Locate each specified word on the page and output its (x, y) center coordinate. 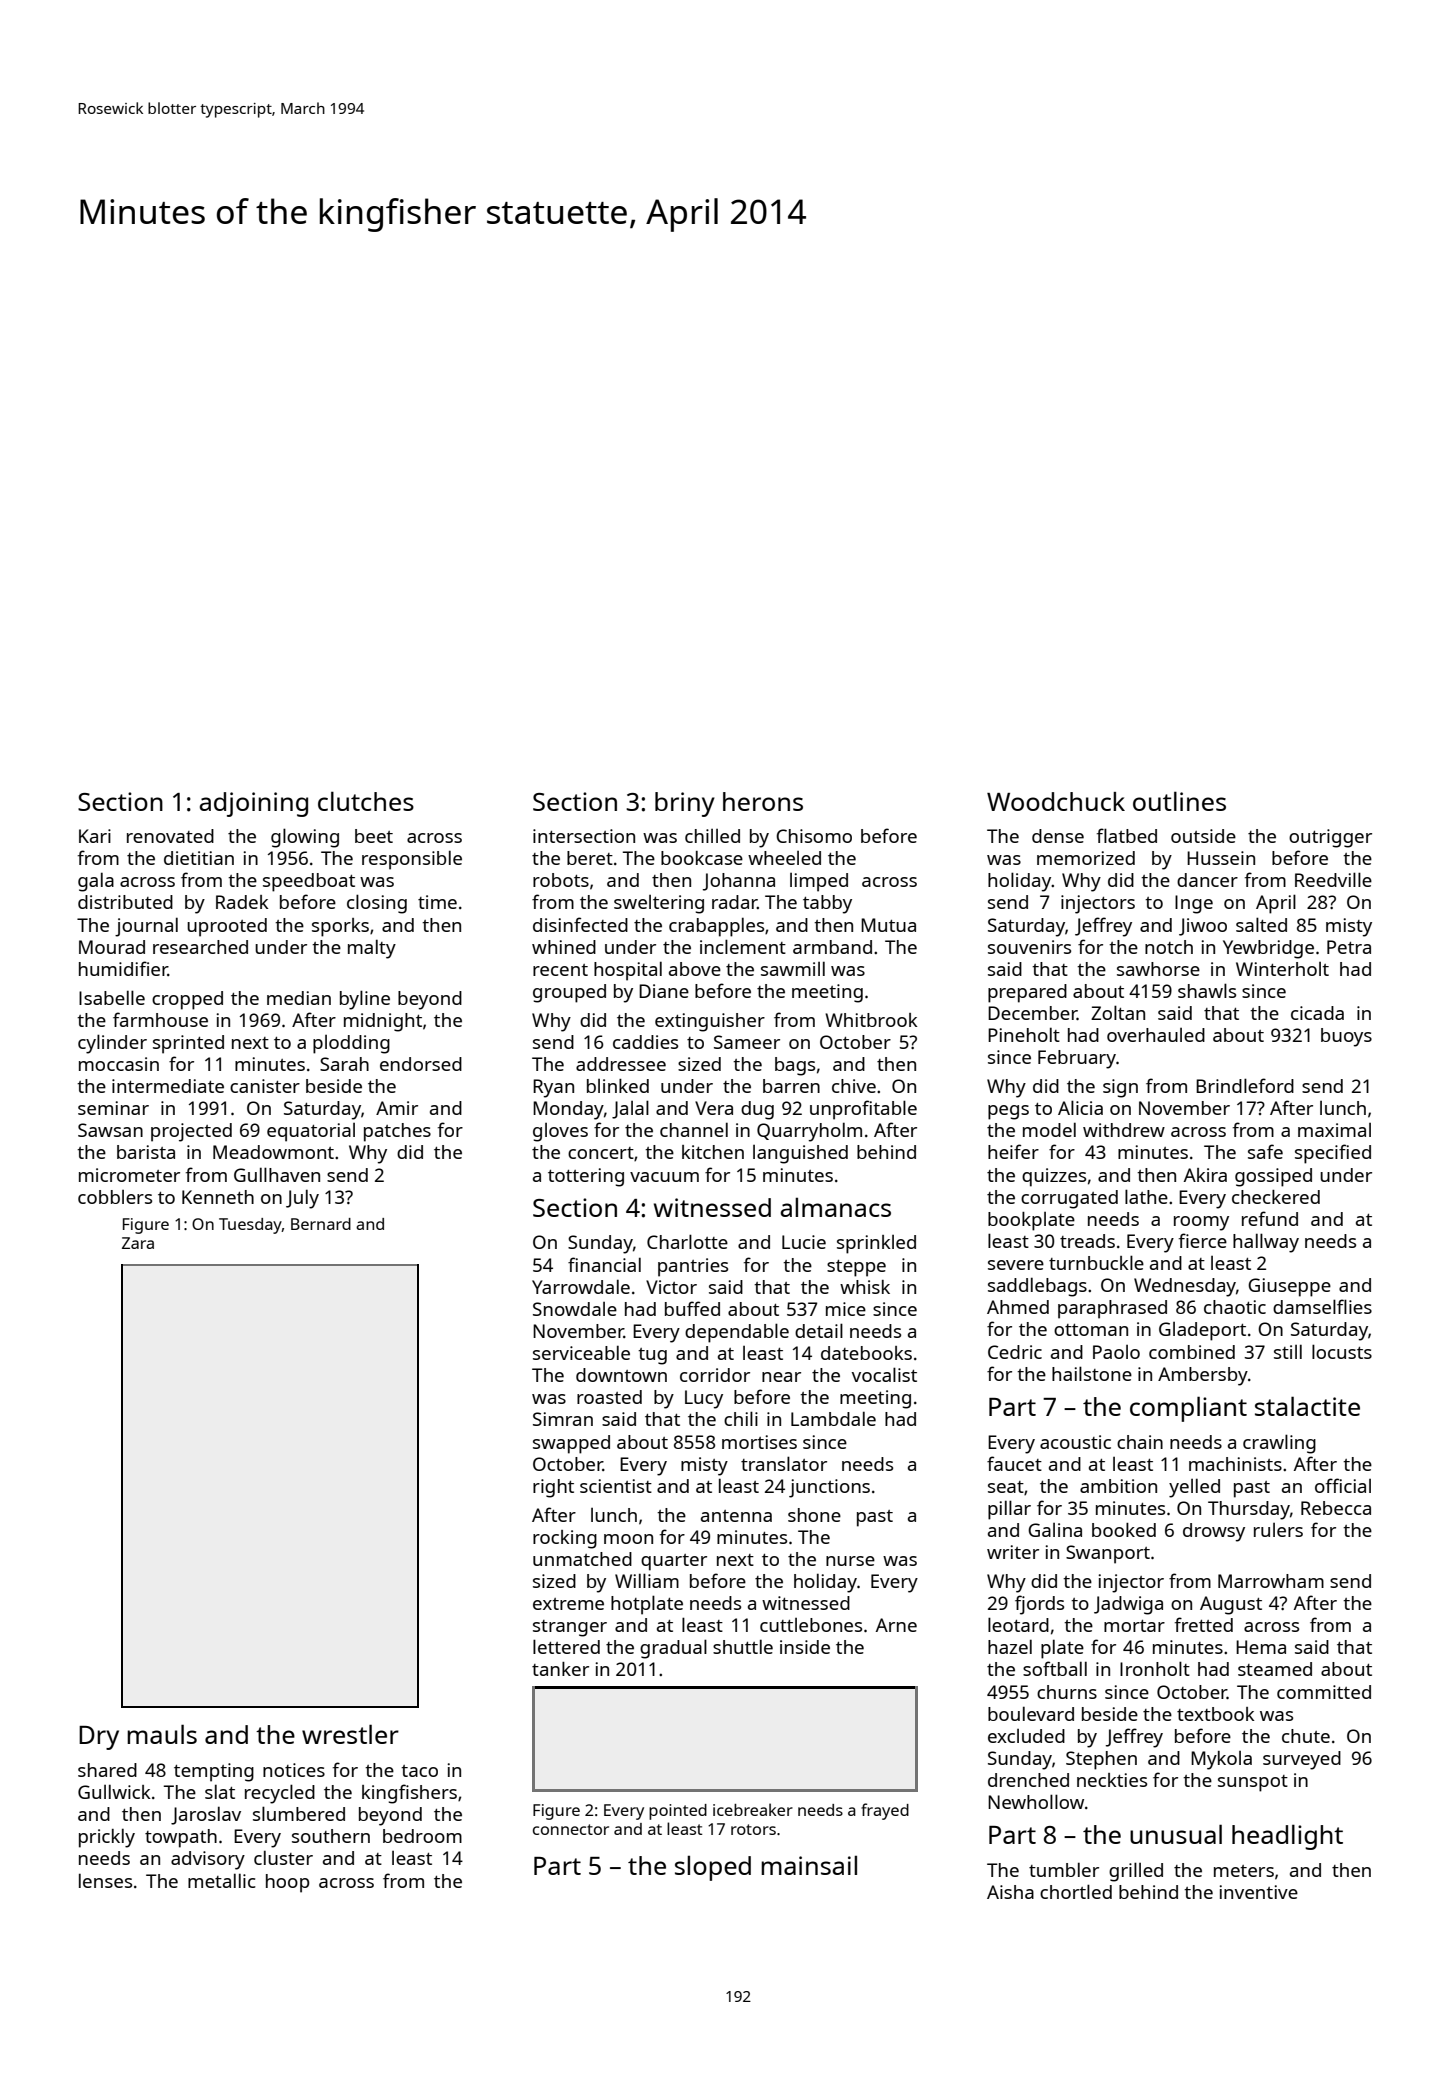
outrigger (1330, 838)
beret (590, 858)
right (553, 1488)
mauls (162, 1734)
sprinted (188, 1044)
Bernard (321, 1224)
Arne (896, 1625)
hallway (1266, 1243)
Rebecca (1336, 1508)
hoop (287, 1883)
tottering (586, 1177)
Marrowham (1271, 1581)
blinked (618, 1086)
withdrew (1124, 1130)
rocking (565, 1539)
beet (374, 836)
